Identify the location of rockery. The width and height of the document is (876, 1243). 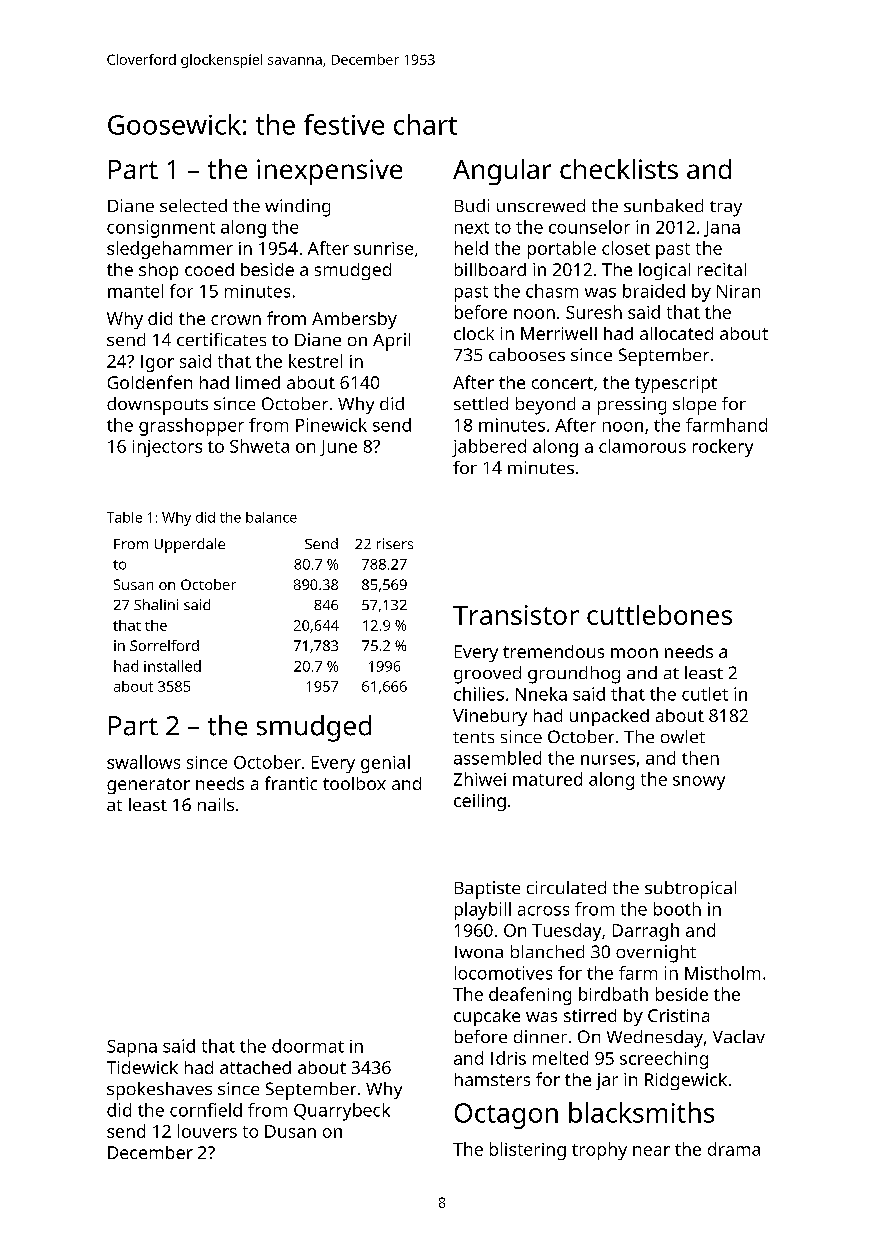
(723, 448).
